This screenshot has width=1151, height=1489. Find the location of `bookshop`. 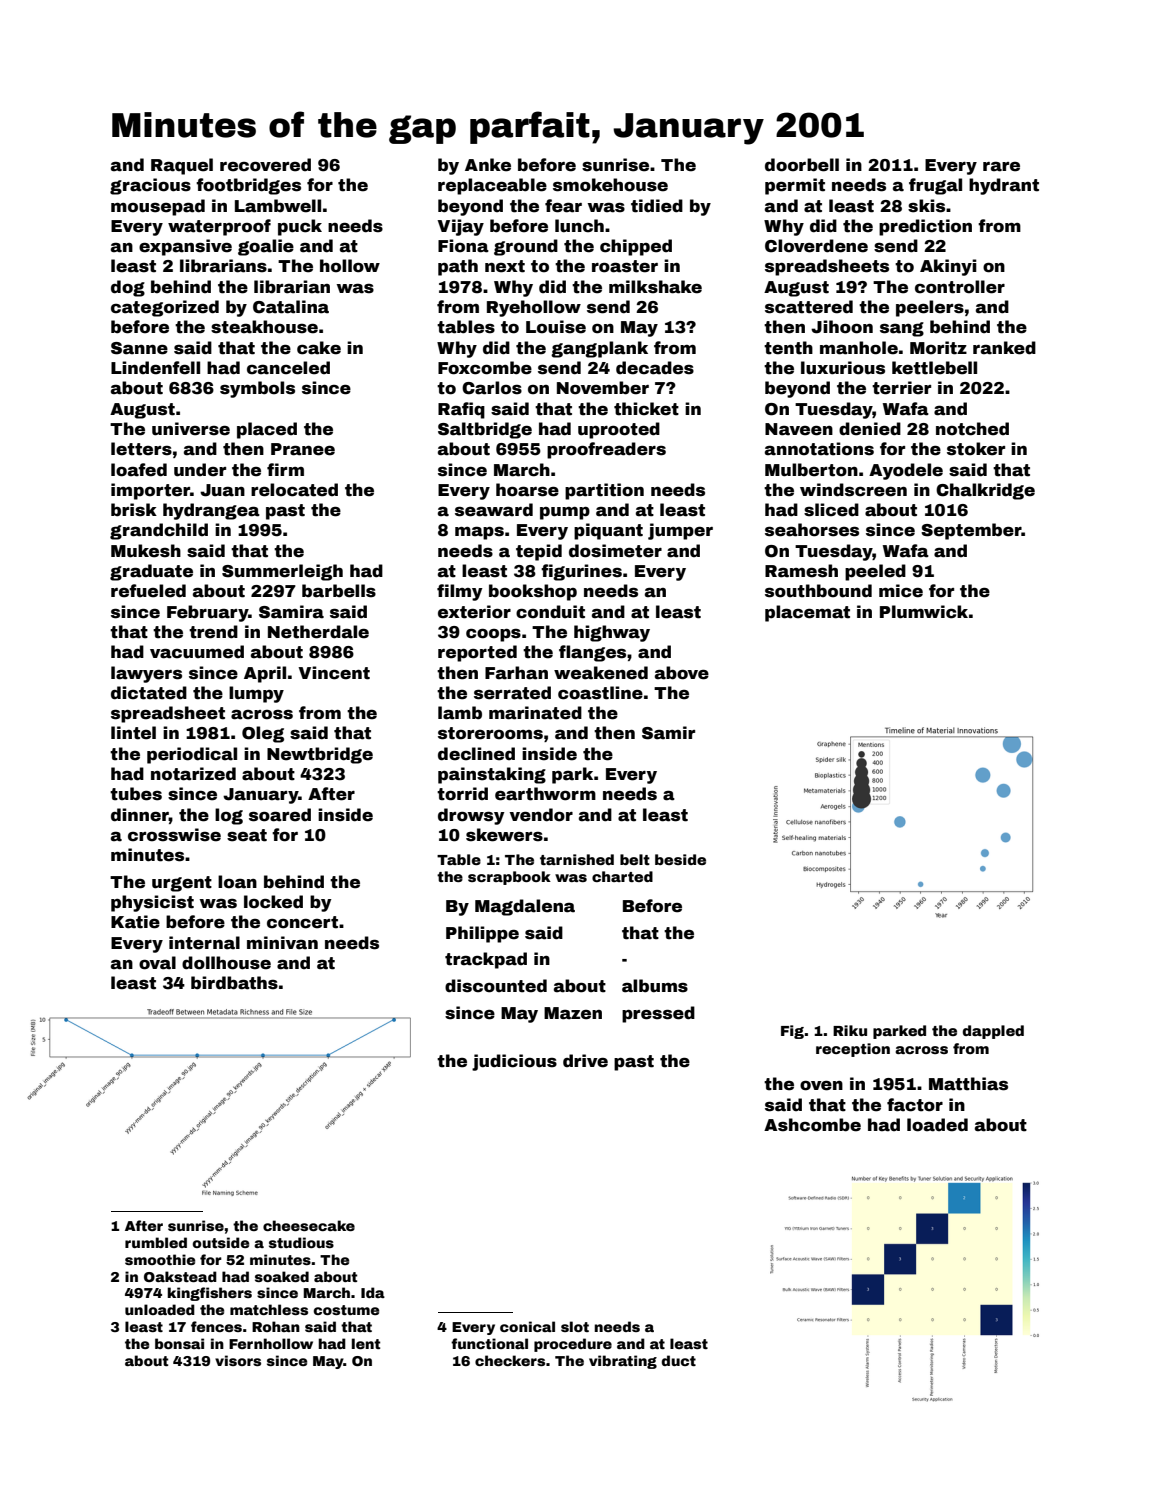

bookshop is located at coordinates (533, 592).
